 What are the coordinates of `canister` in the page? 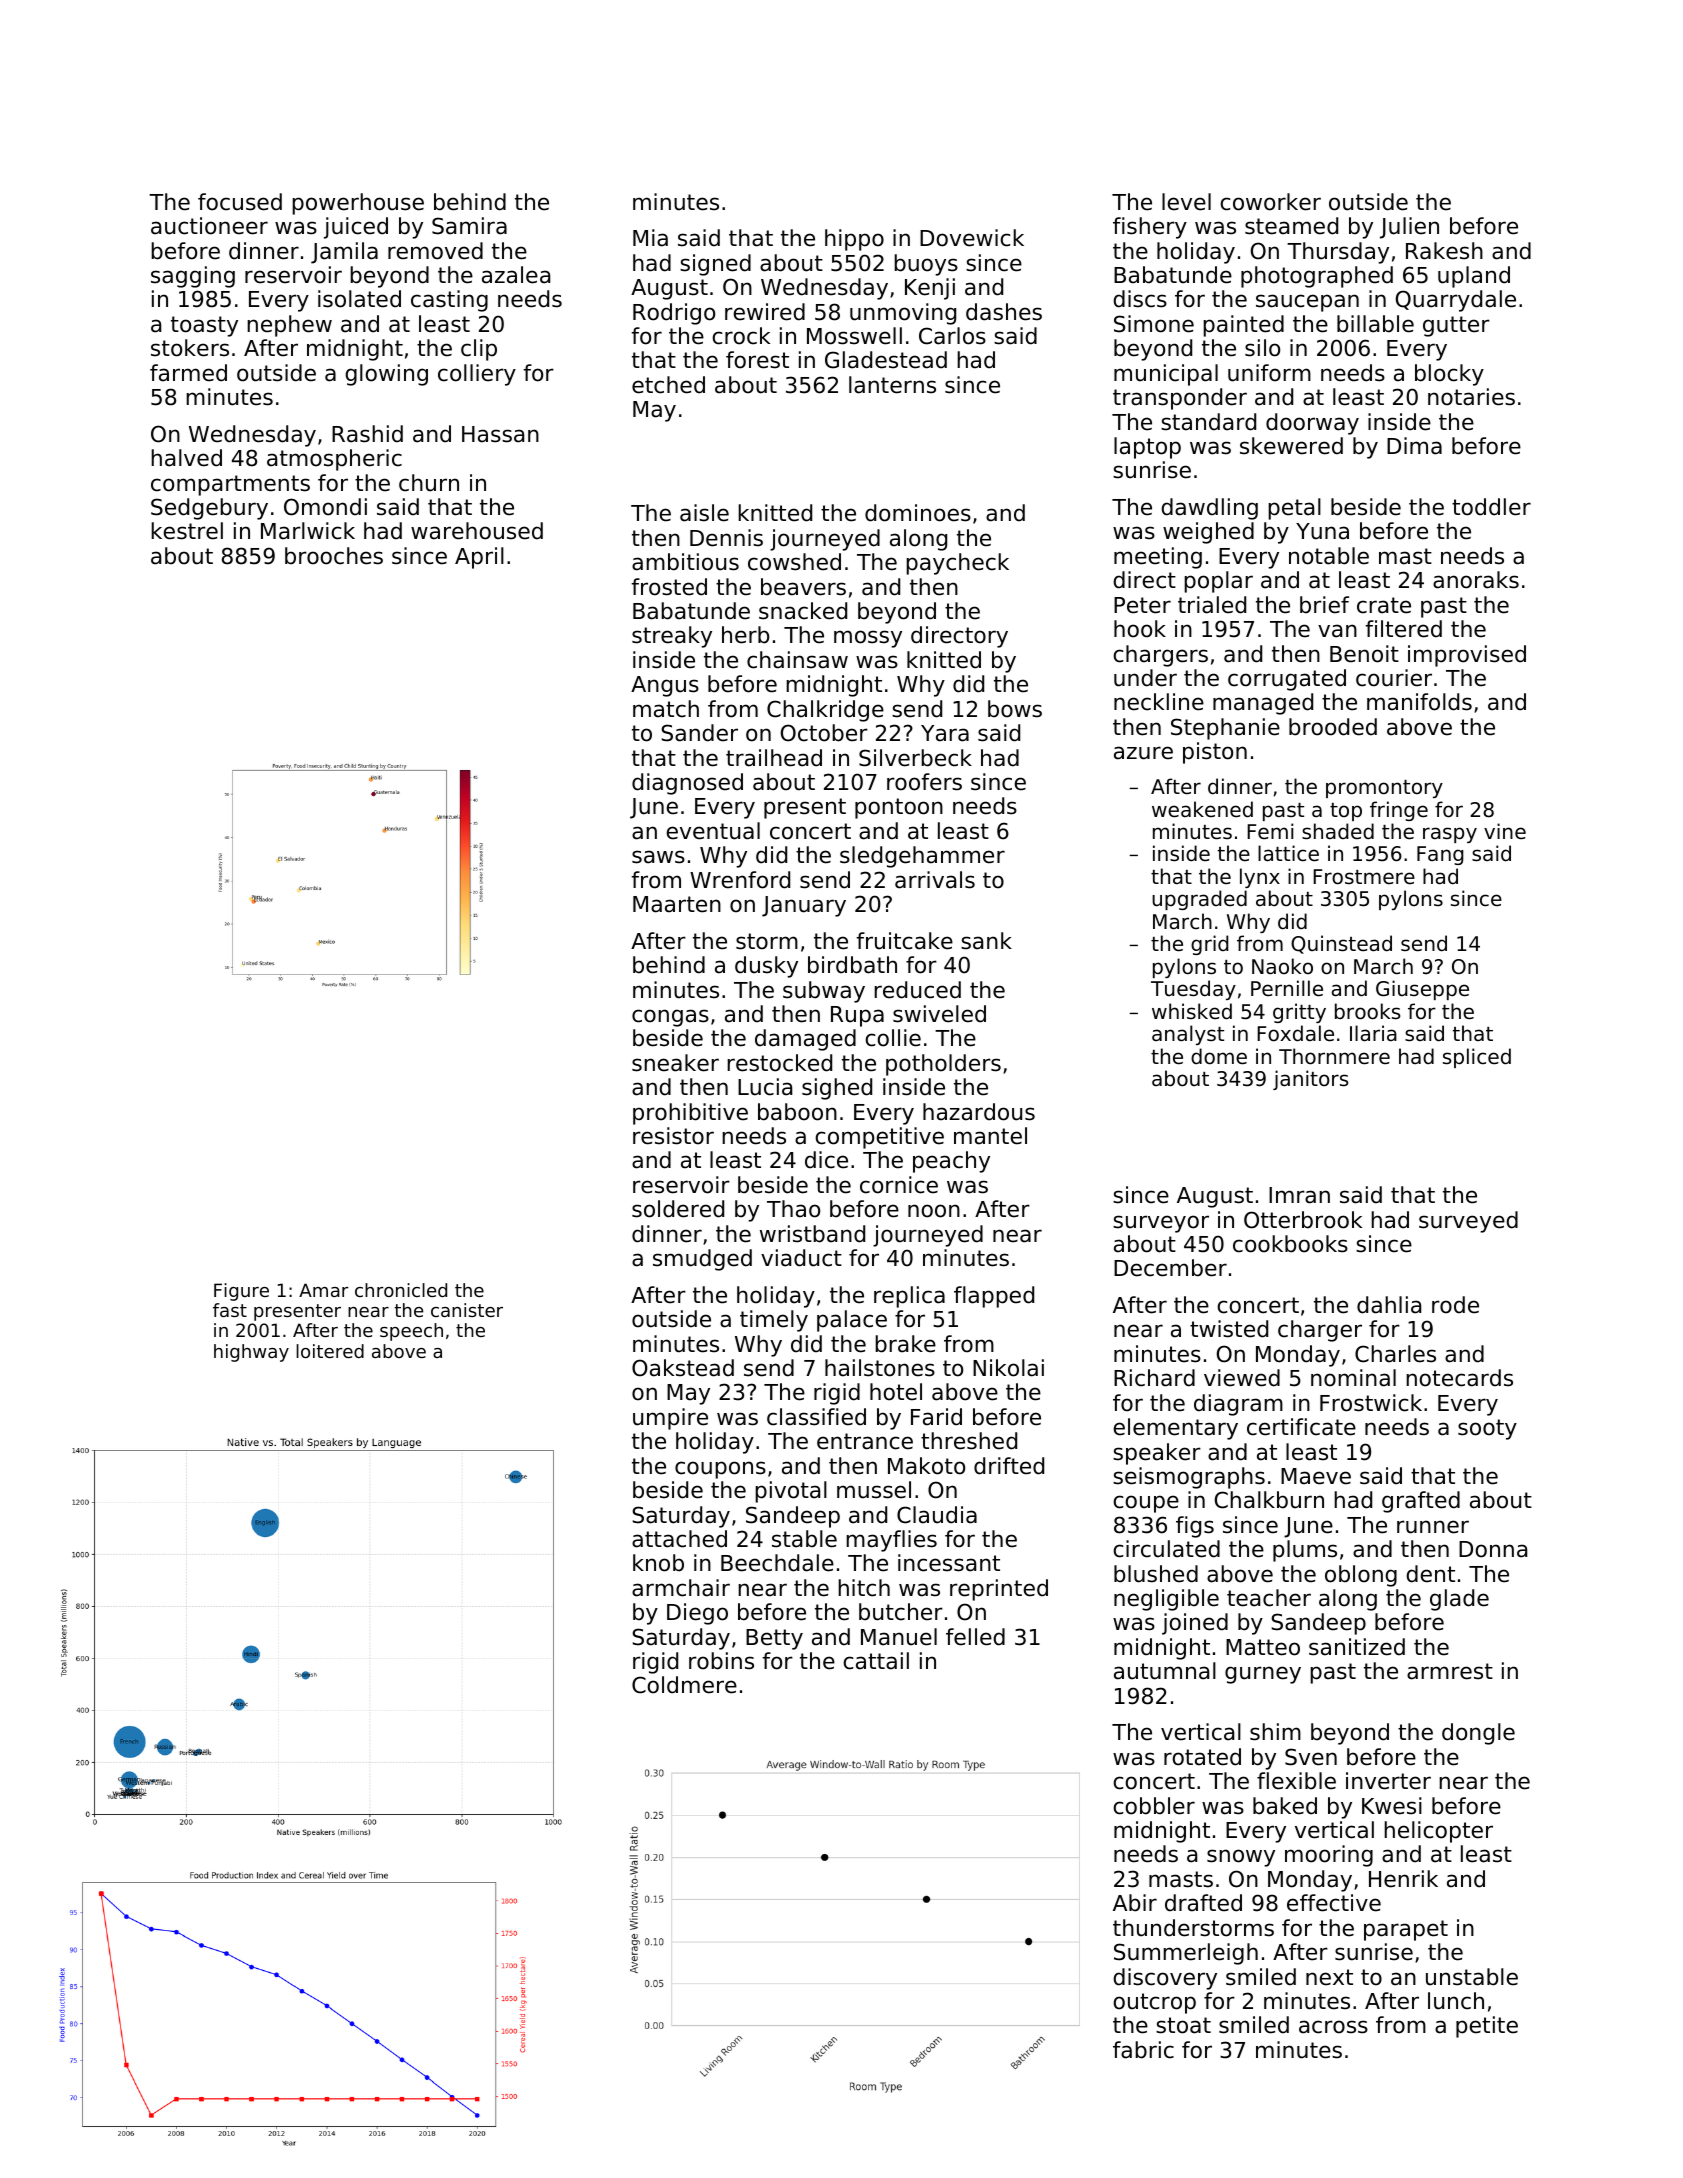 It's located at (467, 1310).
